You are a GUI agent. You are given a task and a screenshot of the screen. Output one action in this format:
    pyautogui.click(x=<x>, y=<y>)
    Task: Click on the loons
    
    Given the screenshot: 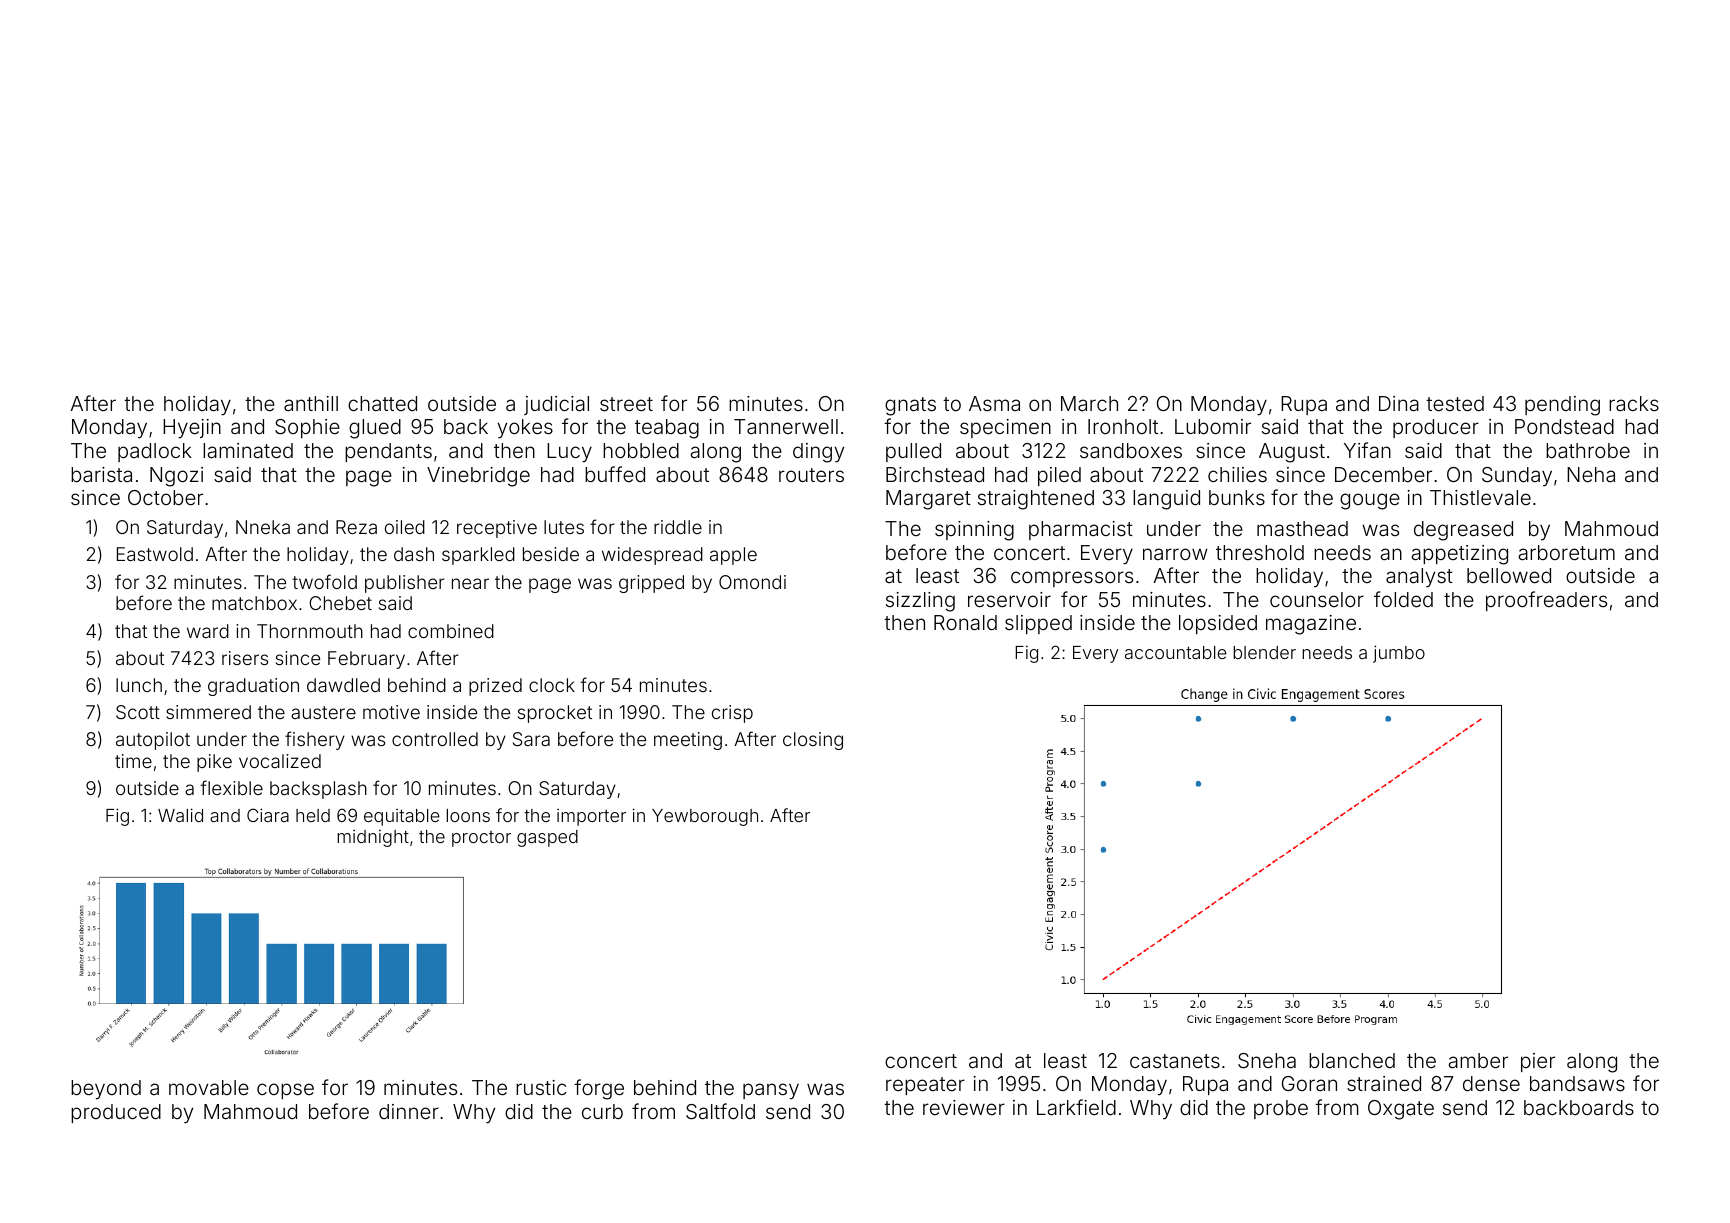 What is the action you would take?
    pyautogui.click(x=468, y=815)
